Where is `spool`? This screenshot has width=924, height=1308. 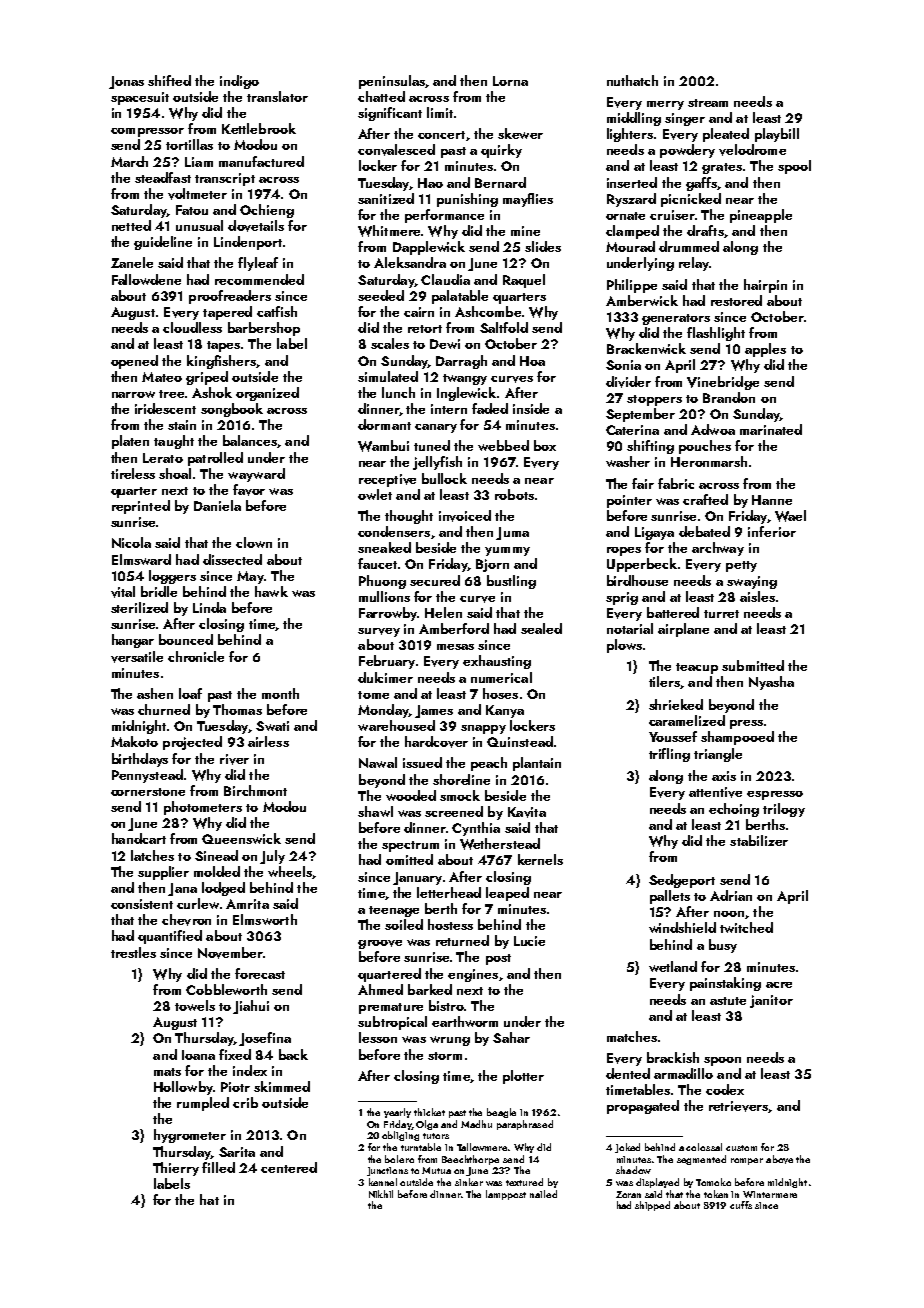 spool is located at coordinates (794, 167).
